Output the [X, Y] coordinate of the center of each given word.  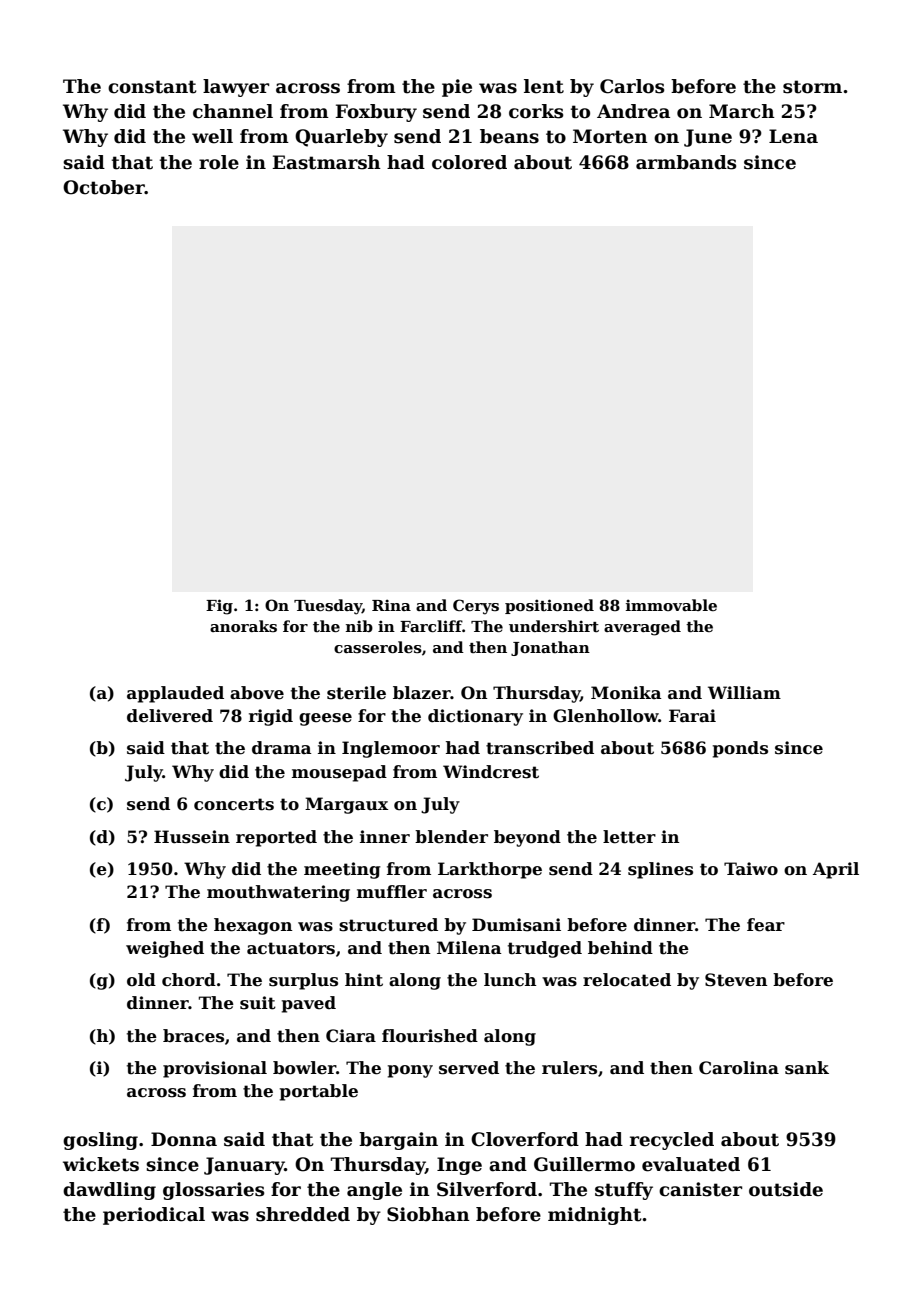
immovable [671, 605]
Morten [610, 136]
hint [364, 980]
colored [469, 162]
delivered [170, 716]
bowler [304, 1068]
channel [233, 111]
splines [660, 870]
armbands [686, 162]
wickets [101, 1164]
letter [629, 837]
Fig [219, 607]
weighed [165, 949]
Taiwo [751, 869]
